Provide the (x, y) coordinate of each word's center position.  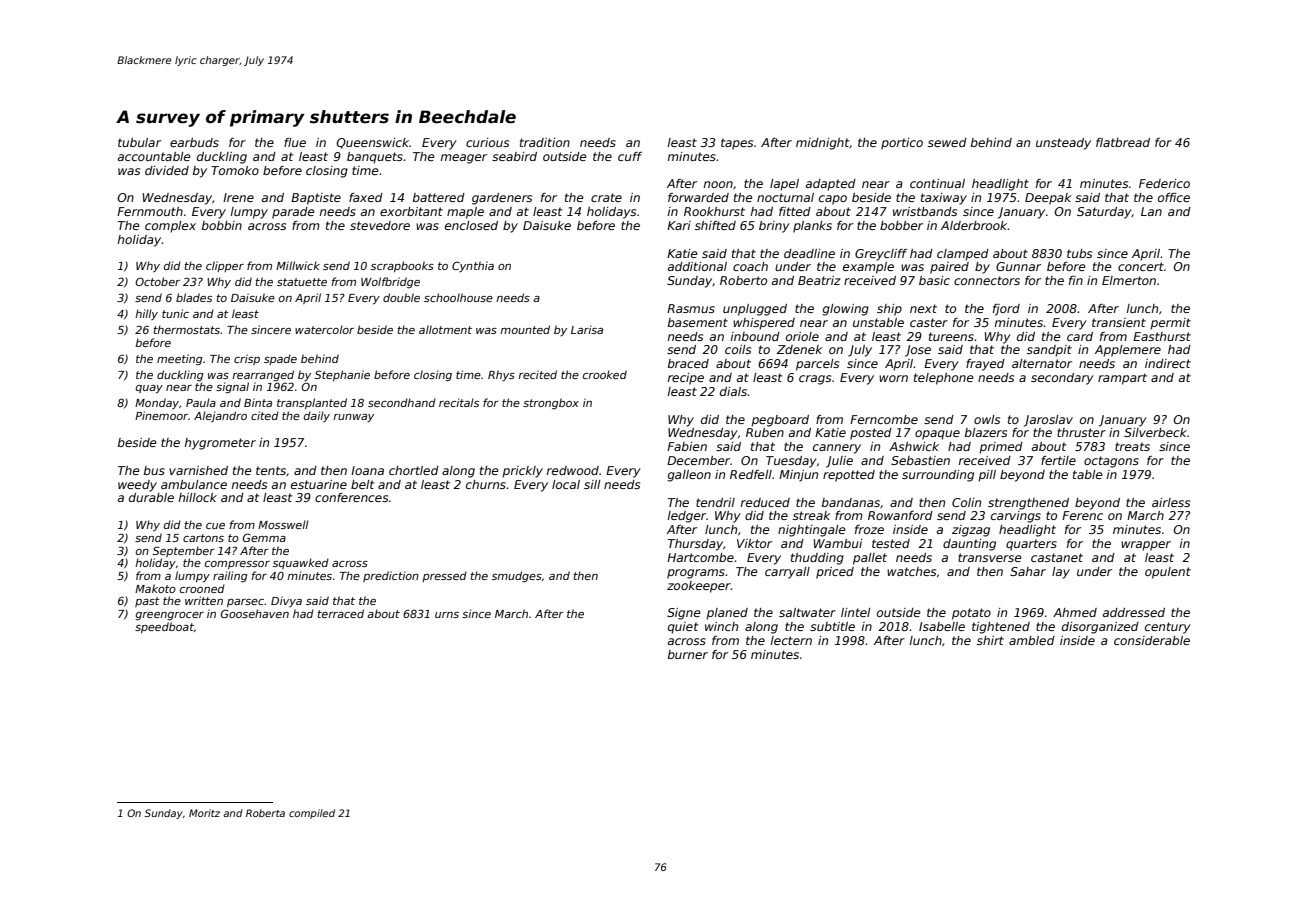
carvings (1016, 517)
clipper (225, 266)
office (1174, 197)
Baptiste (316, 199)
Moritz (204, 813)
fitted (795, 211)
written (204, 600)
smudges (517, 576)
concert (1141, 266)
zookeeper (699, 587)
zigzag (971, 531)
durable (151, 497)
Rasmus (691, 308)
